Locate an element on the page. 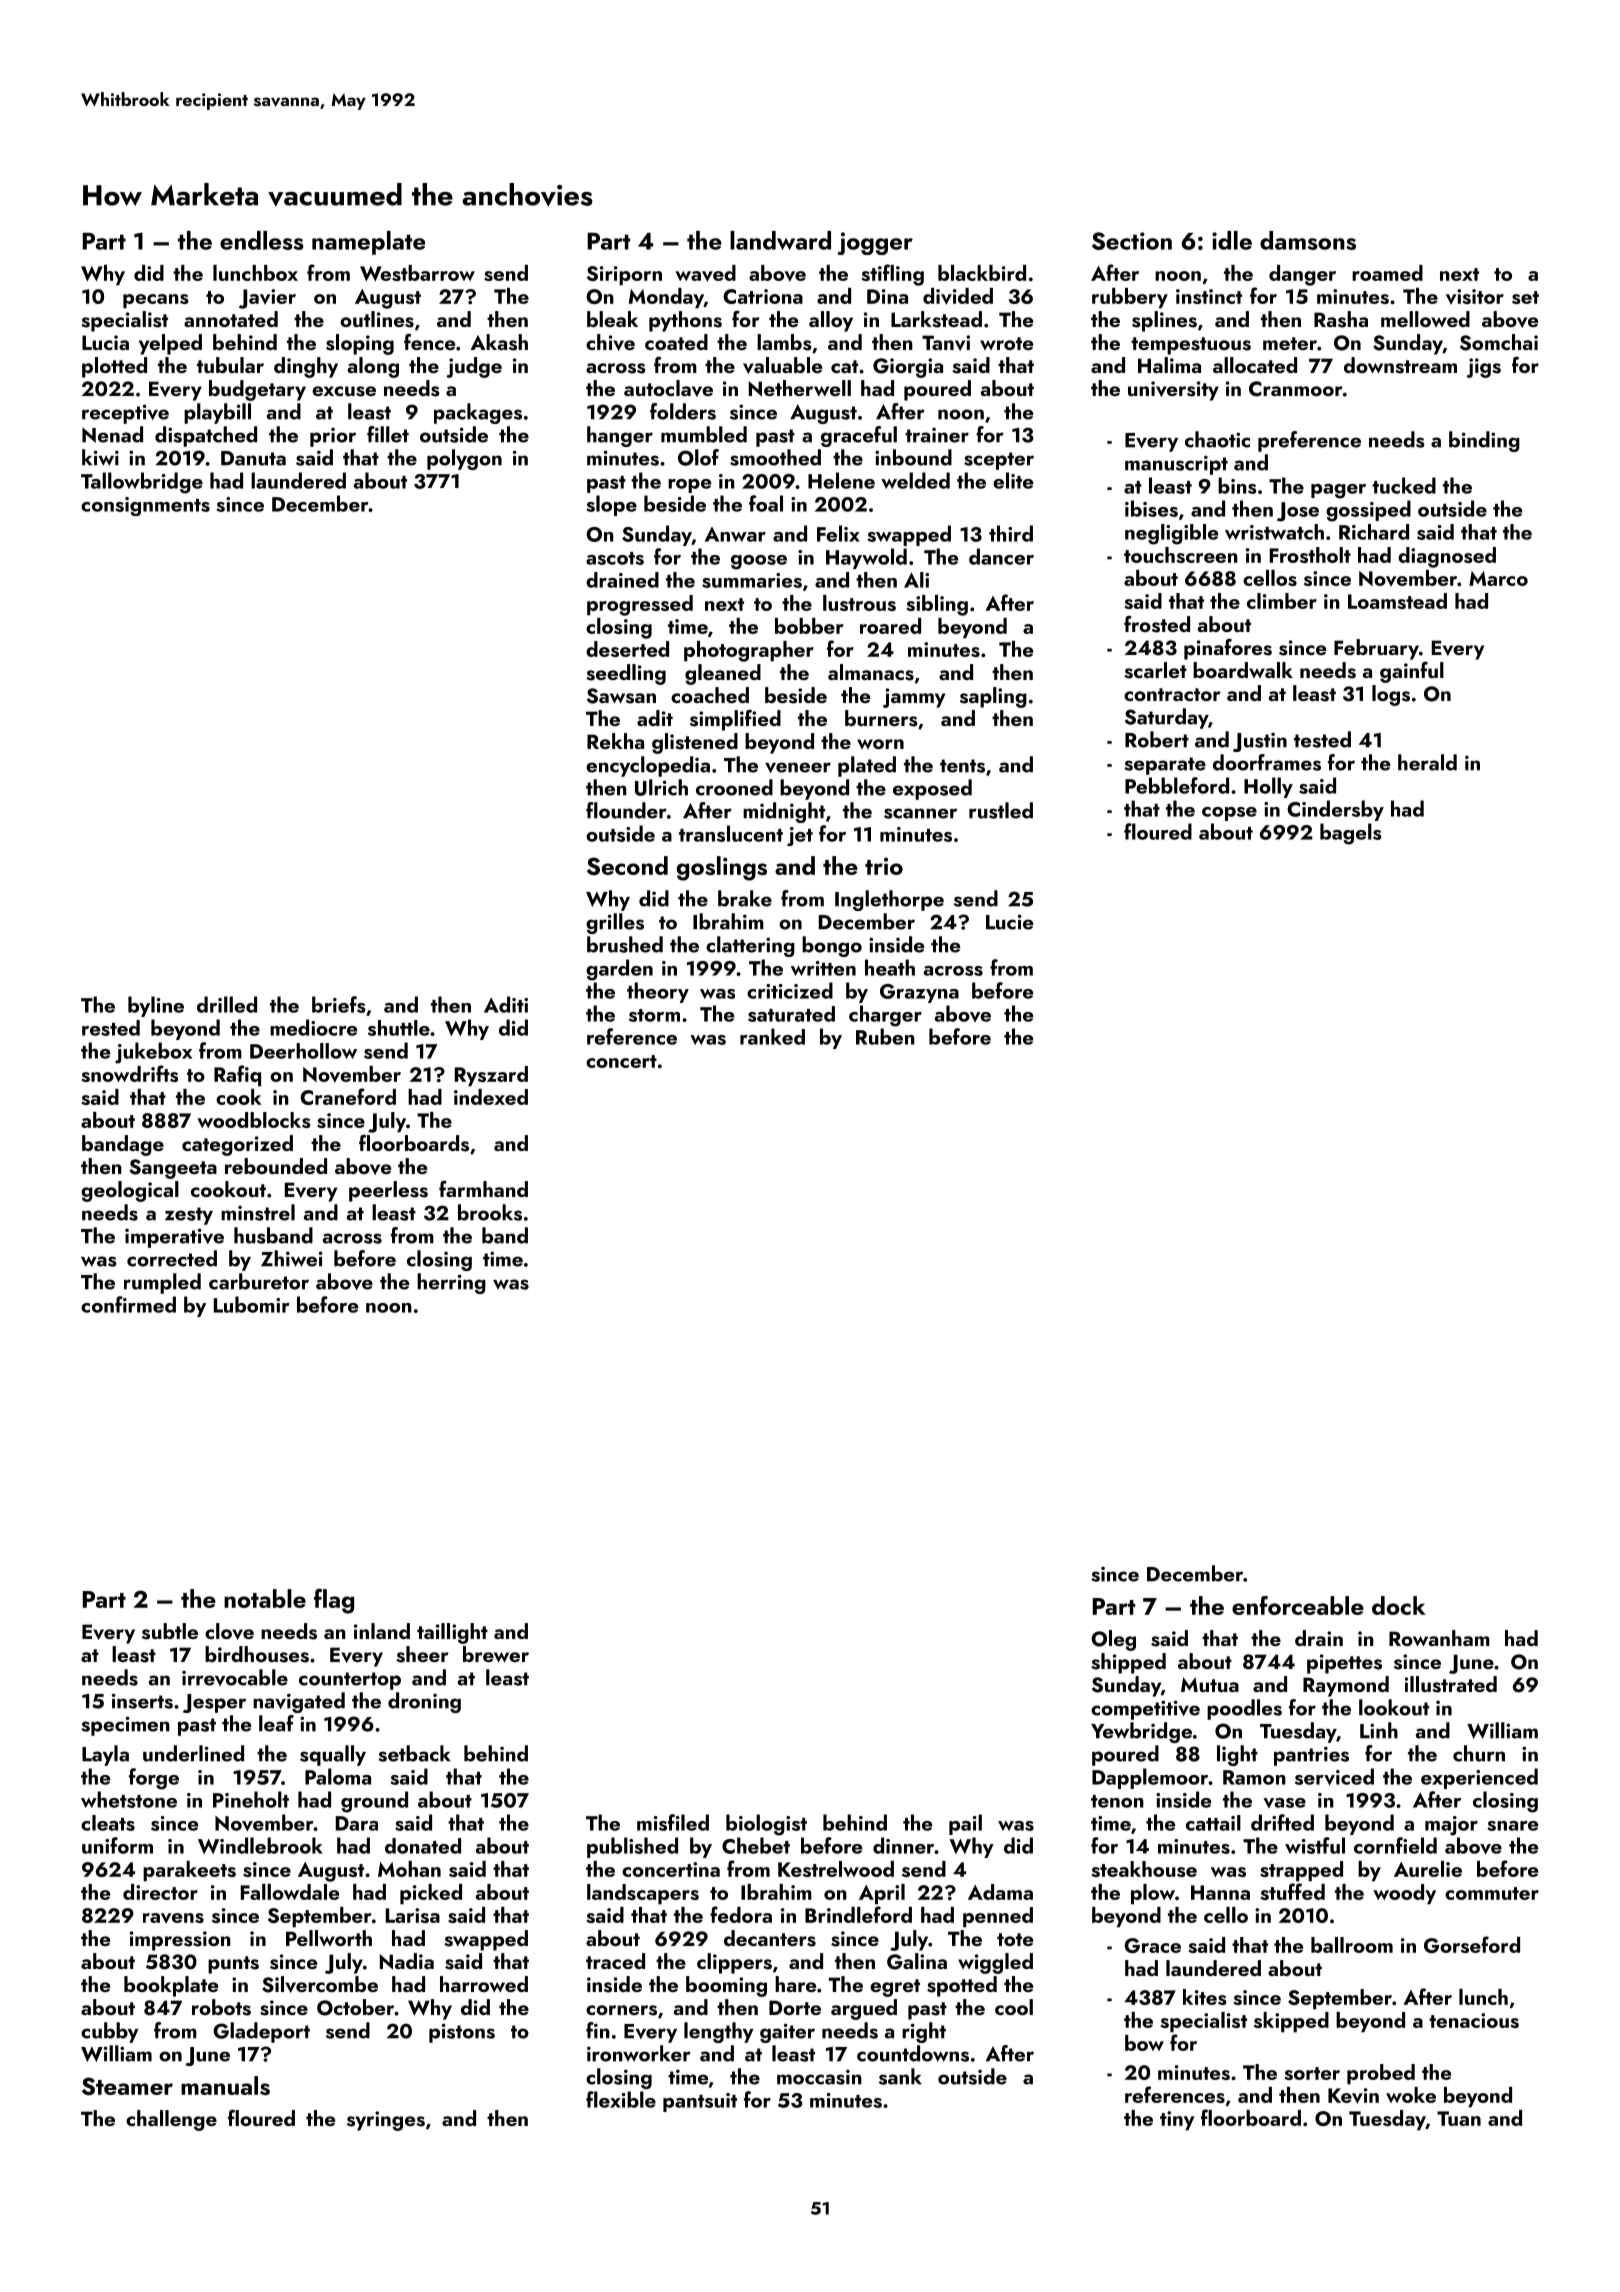  subtle is located at coordinates (170, 1631).
